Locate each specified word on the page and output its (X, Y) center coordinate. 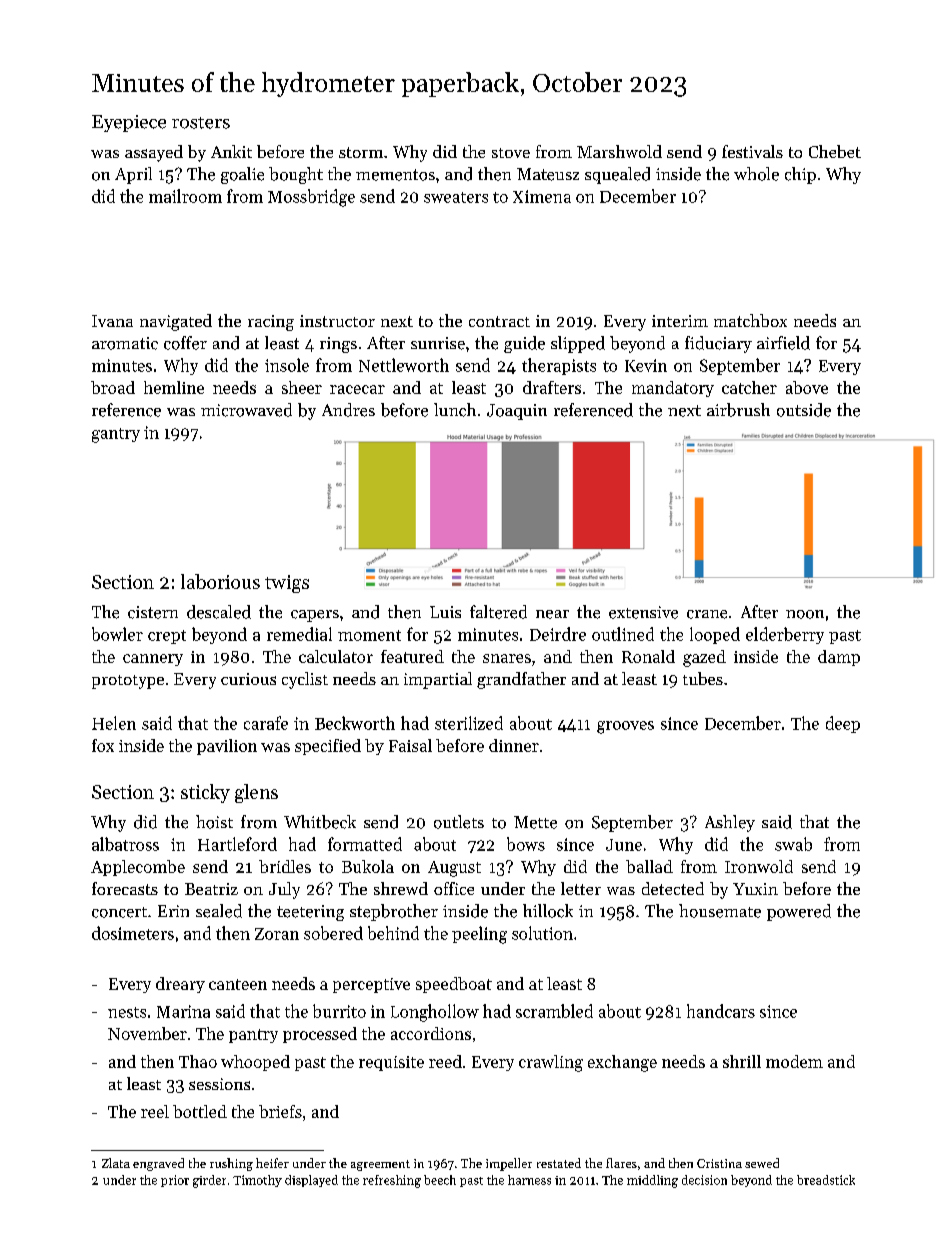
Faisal (410, 745)
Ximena (542, 196)
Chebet (835, 151)
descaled (219, 612)
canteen (238, 984)
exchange (622, 1063)
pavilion (227, 747)
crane (707, 614)
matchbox (750, 320)
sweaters (456, 197)
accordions (431, 1033)
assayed (154, 153)
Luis (445, 612)
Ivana (112, 321)
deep (843, 724)
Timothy (257, 1181)
